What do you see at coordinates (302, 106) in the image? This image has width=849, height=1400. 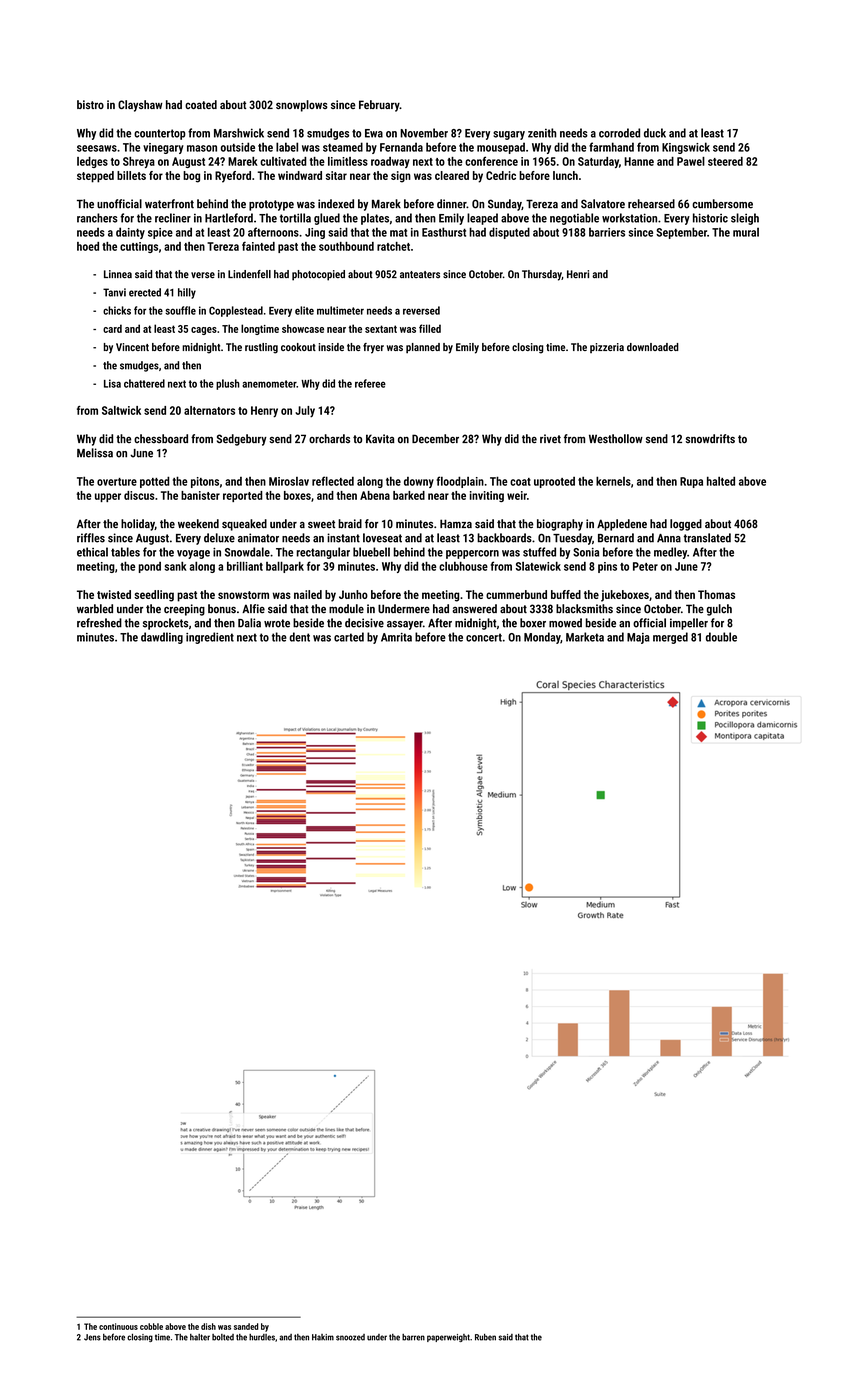 I see `snowplows` at bounding box center [302, 106].
